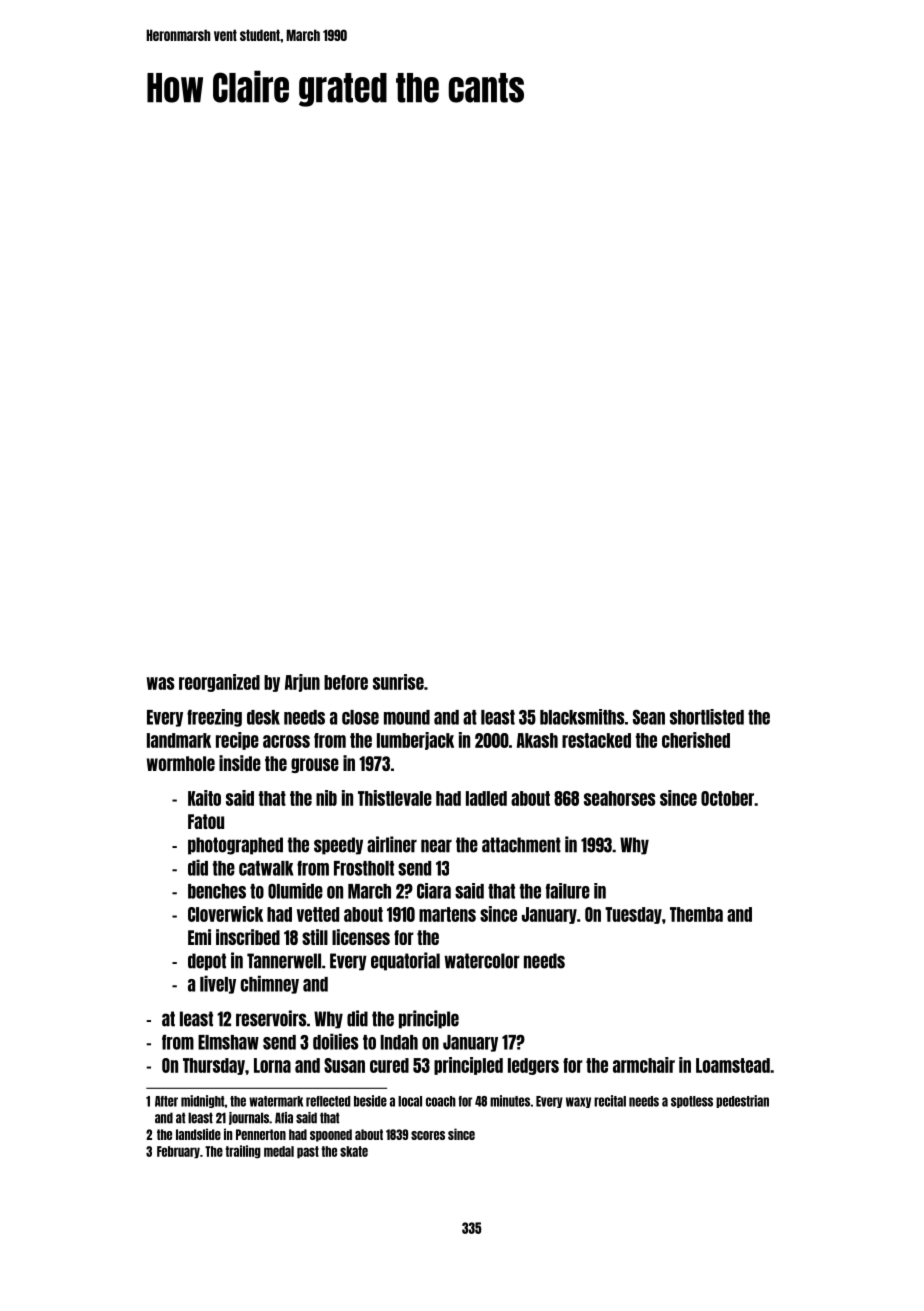 The width and height of the screenshot is (924, 1311). What do you see at coordinates (302, 683) in the screenshot?
I see `Arjun` at bounding box center [302, 683].
